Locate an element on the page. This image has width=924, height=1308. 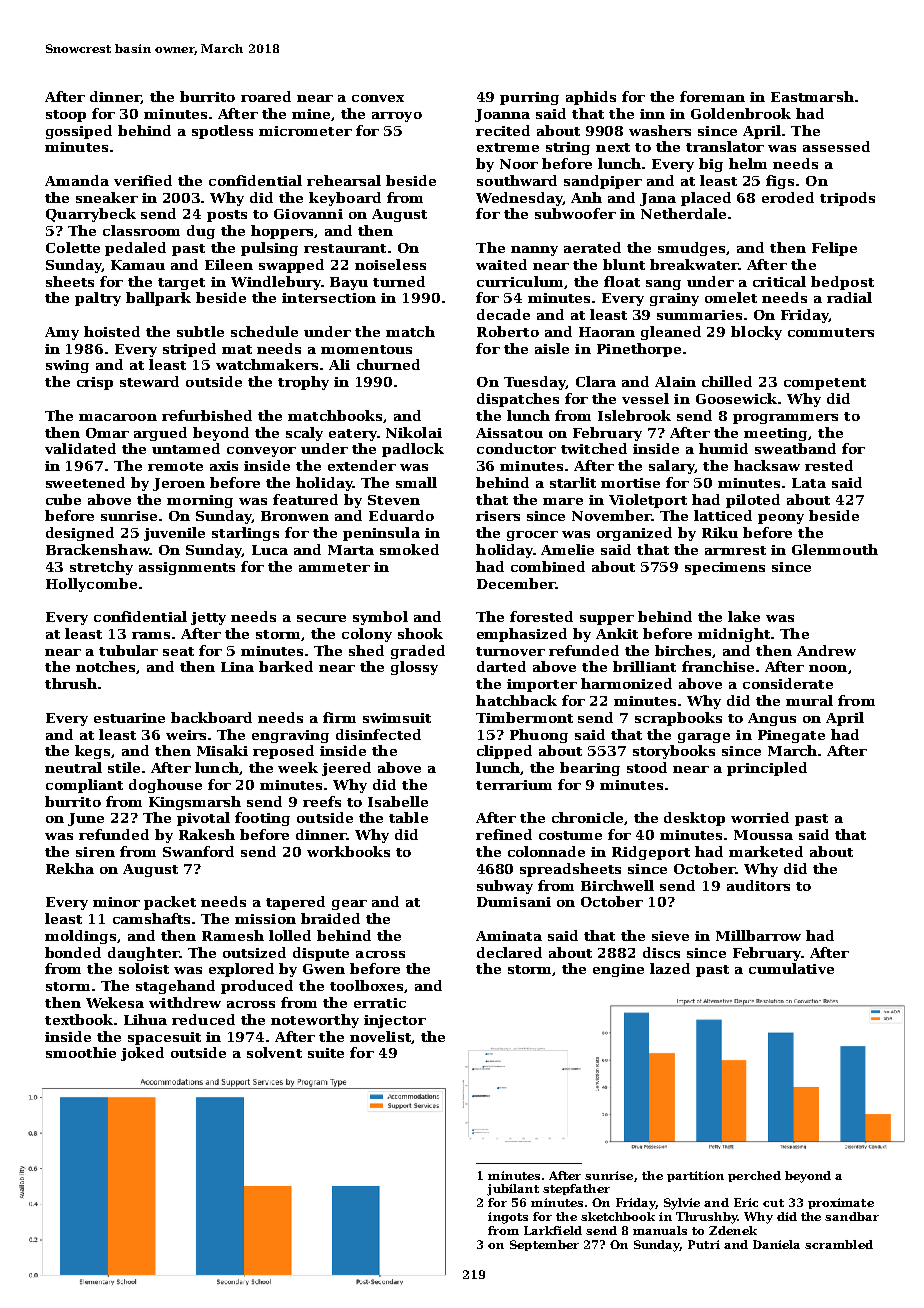
Goldenbrook is located at coordinates (741, 113).
